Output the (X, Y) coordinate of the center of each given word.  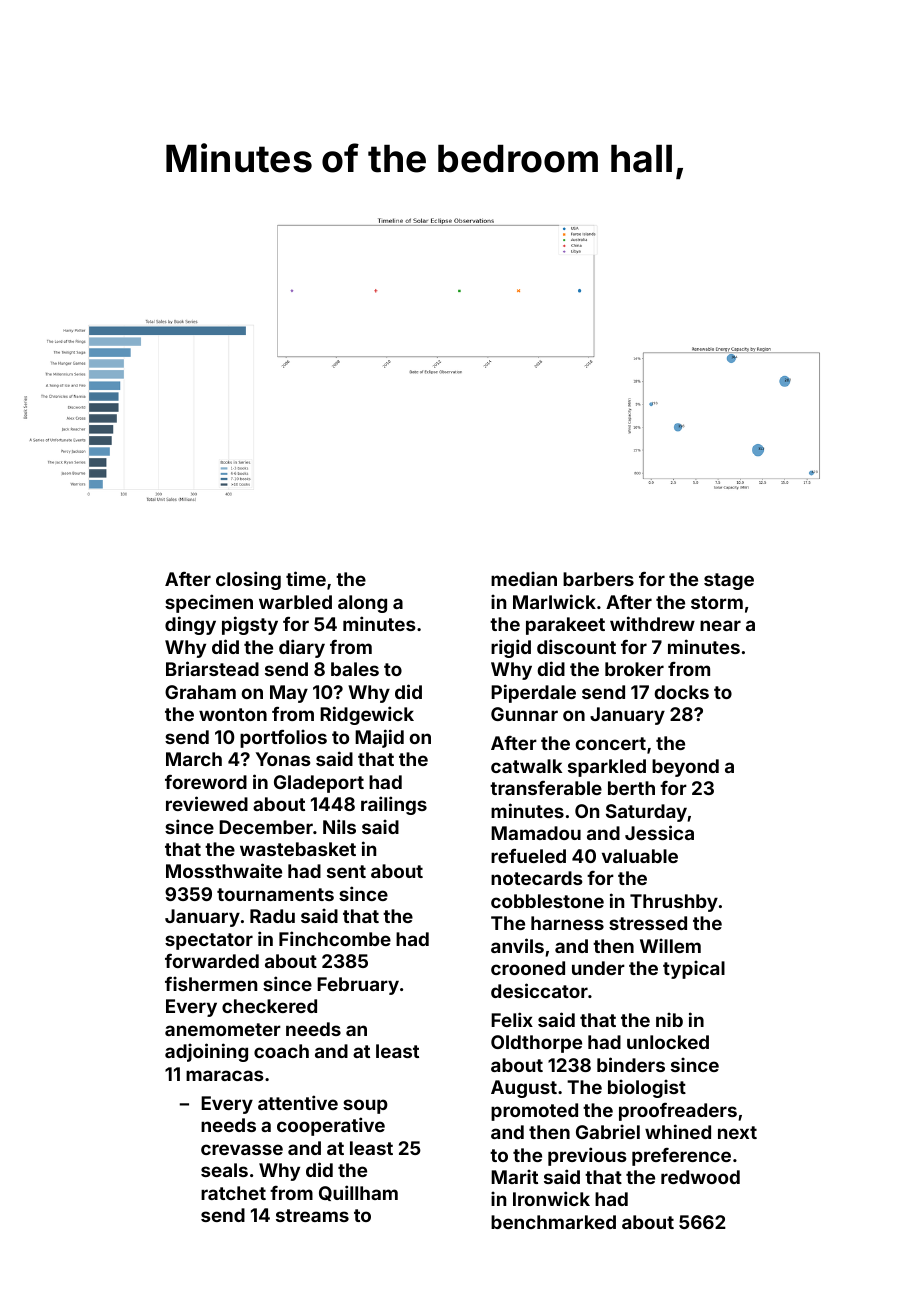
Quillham (358, 1193)
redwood (700, 1177)
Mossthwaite (224, 870)
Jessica (659, 832)
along (362, 604)
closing (248, 580)
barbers (598, 579)
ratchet (233, 1193)
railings (394, 805)
